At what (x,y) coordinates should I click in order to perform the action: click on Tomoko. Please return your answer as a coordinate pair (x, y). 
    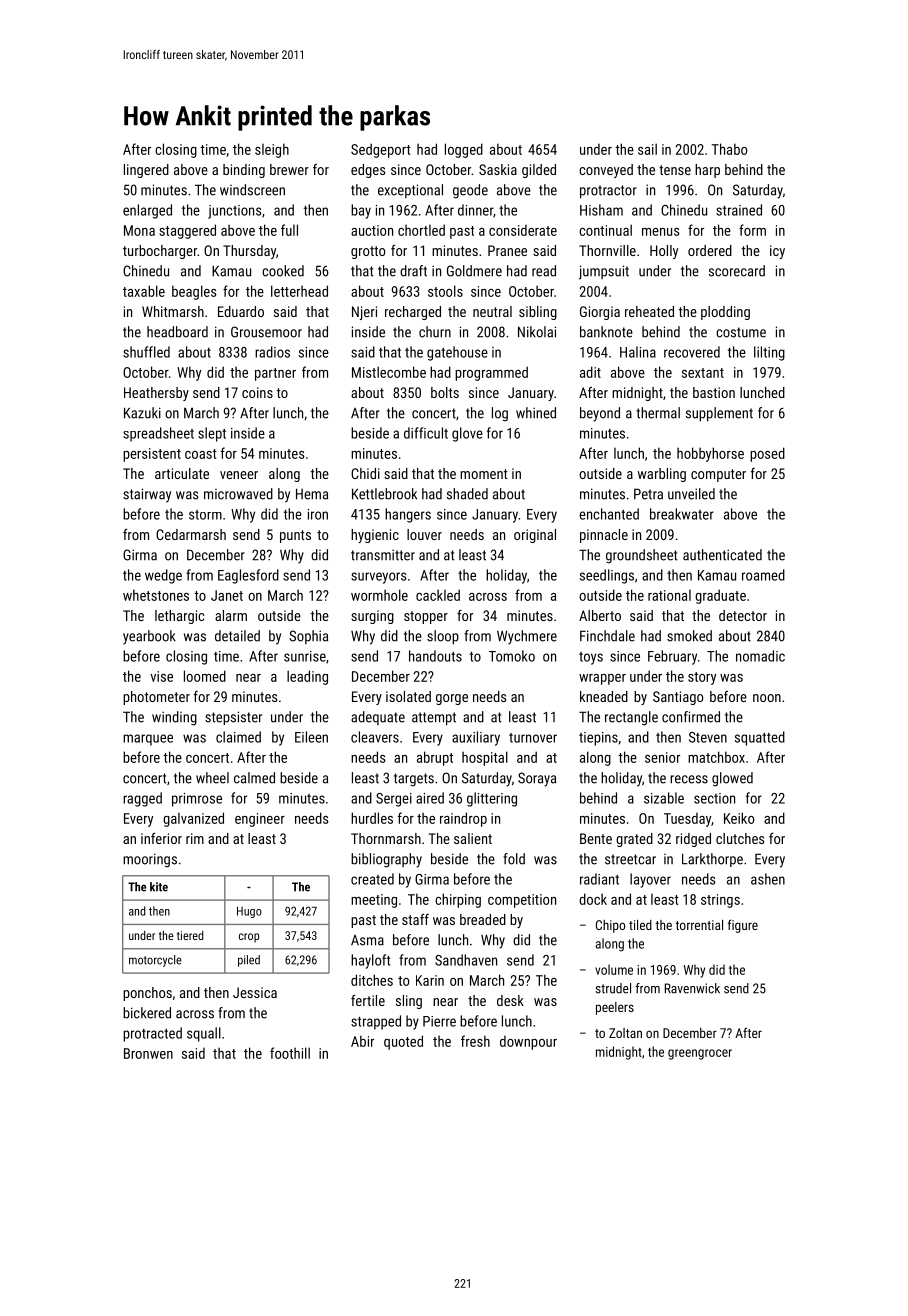
    Looking at the image, I should click on (512, 656).
